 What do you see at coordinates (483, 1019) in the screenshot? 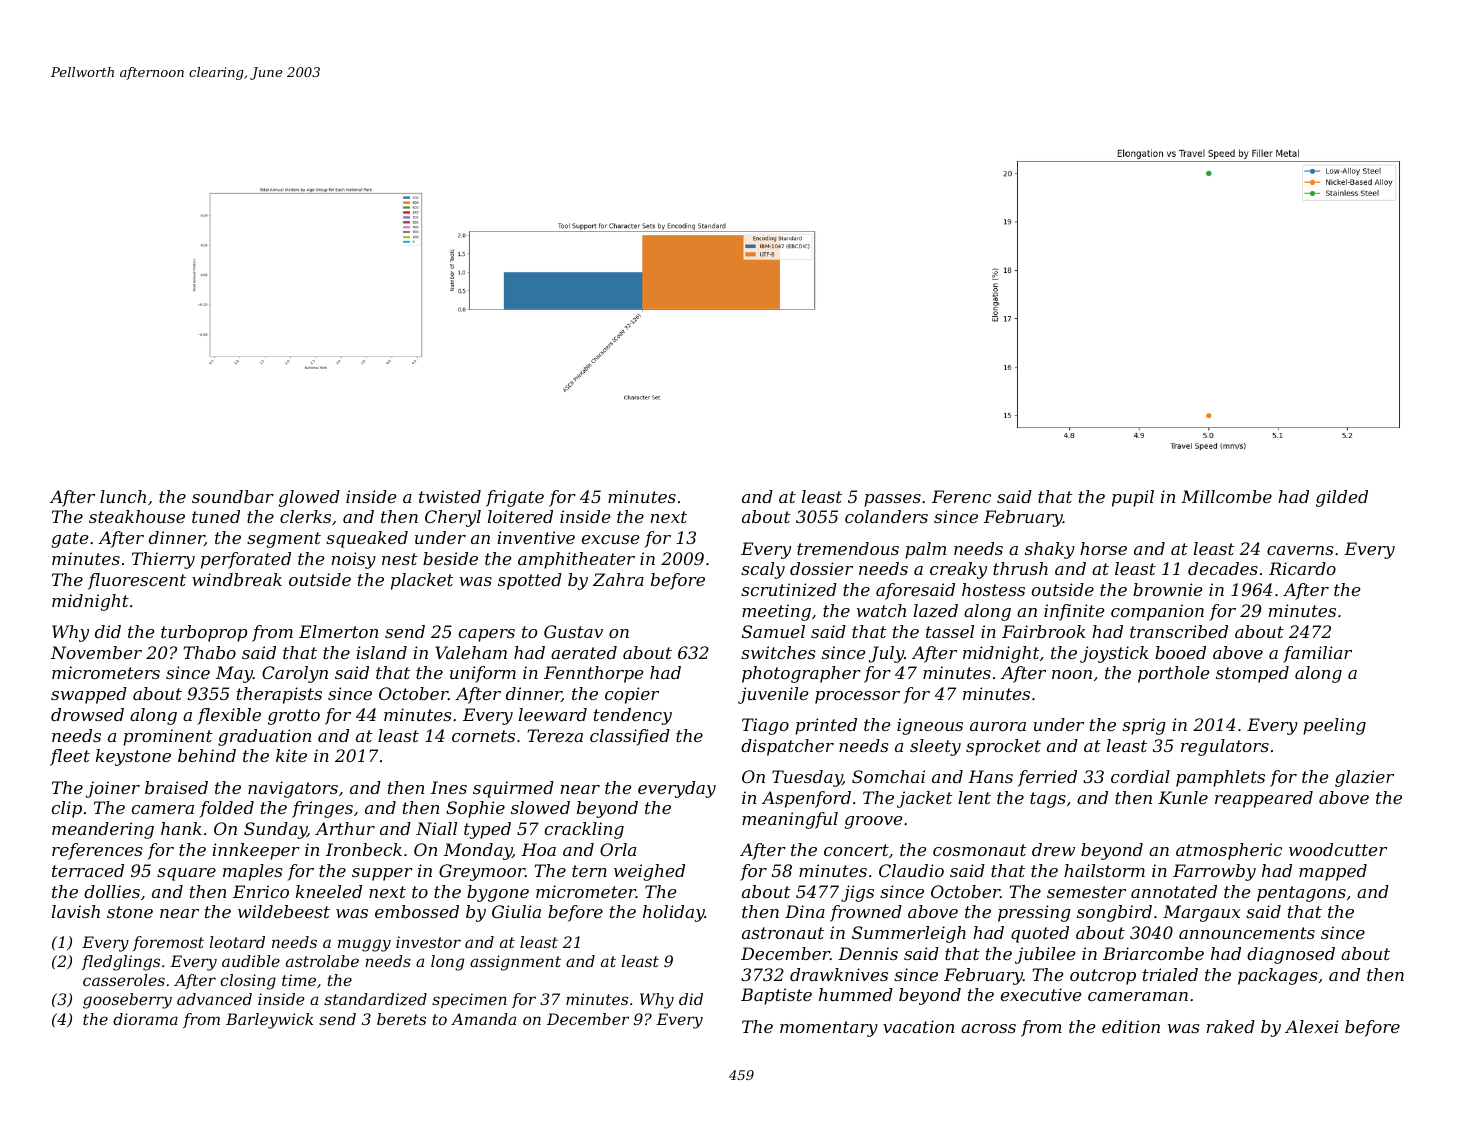
I see `Amanda` at bounding box center [483, 1019].
